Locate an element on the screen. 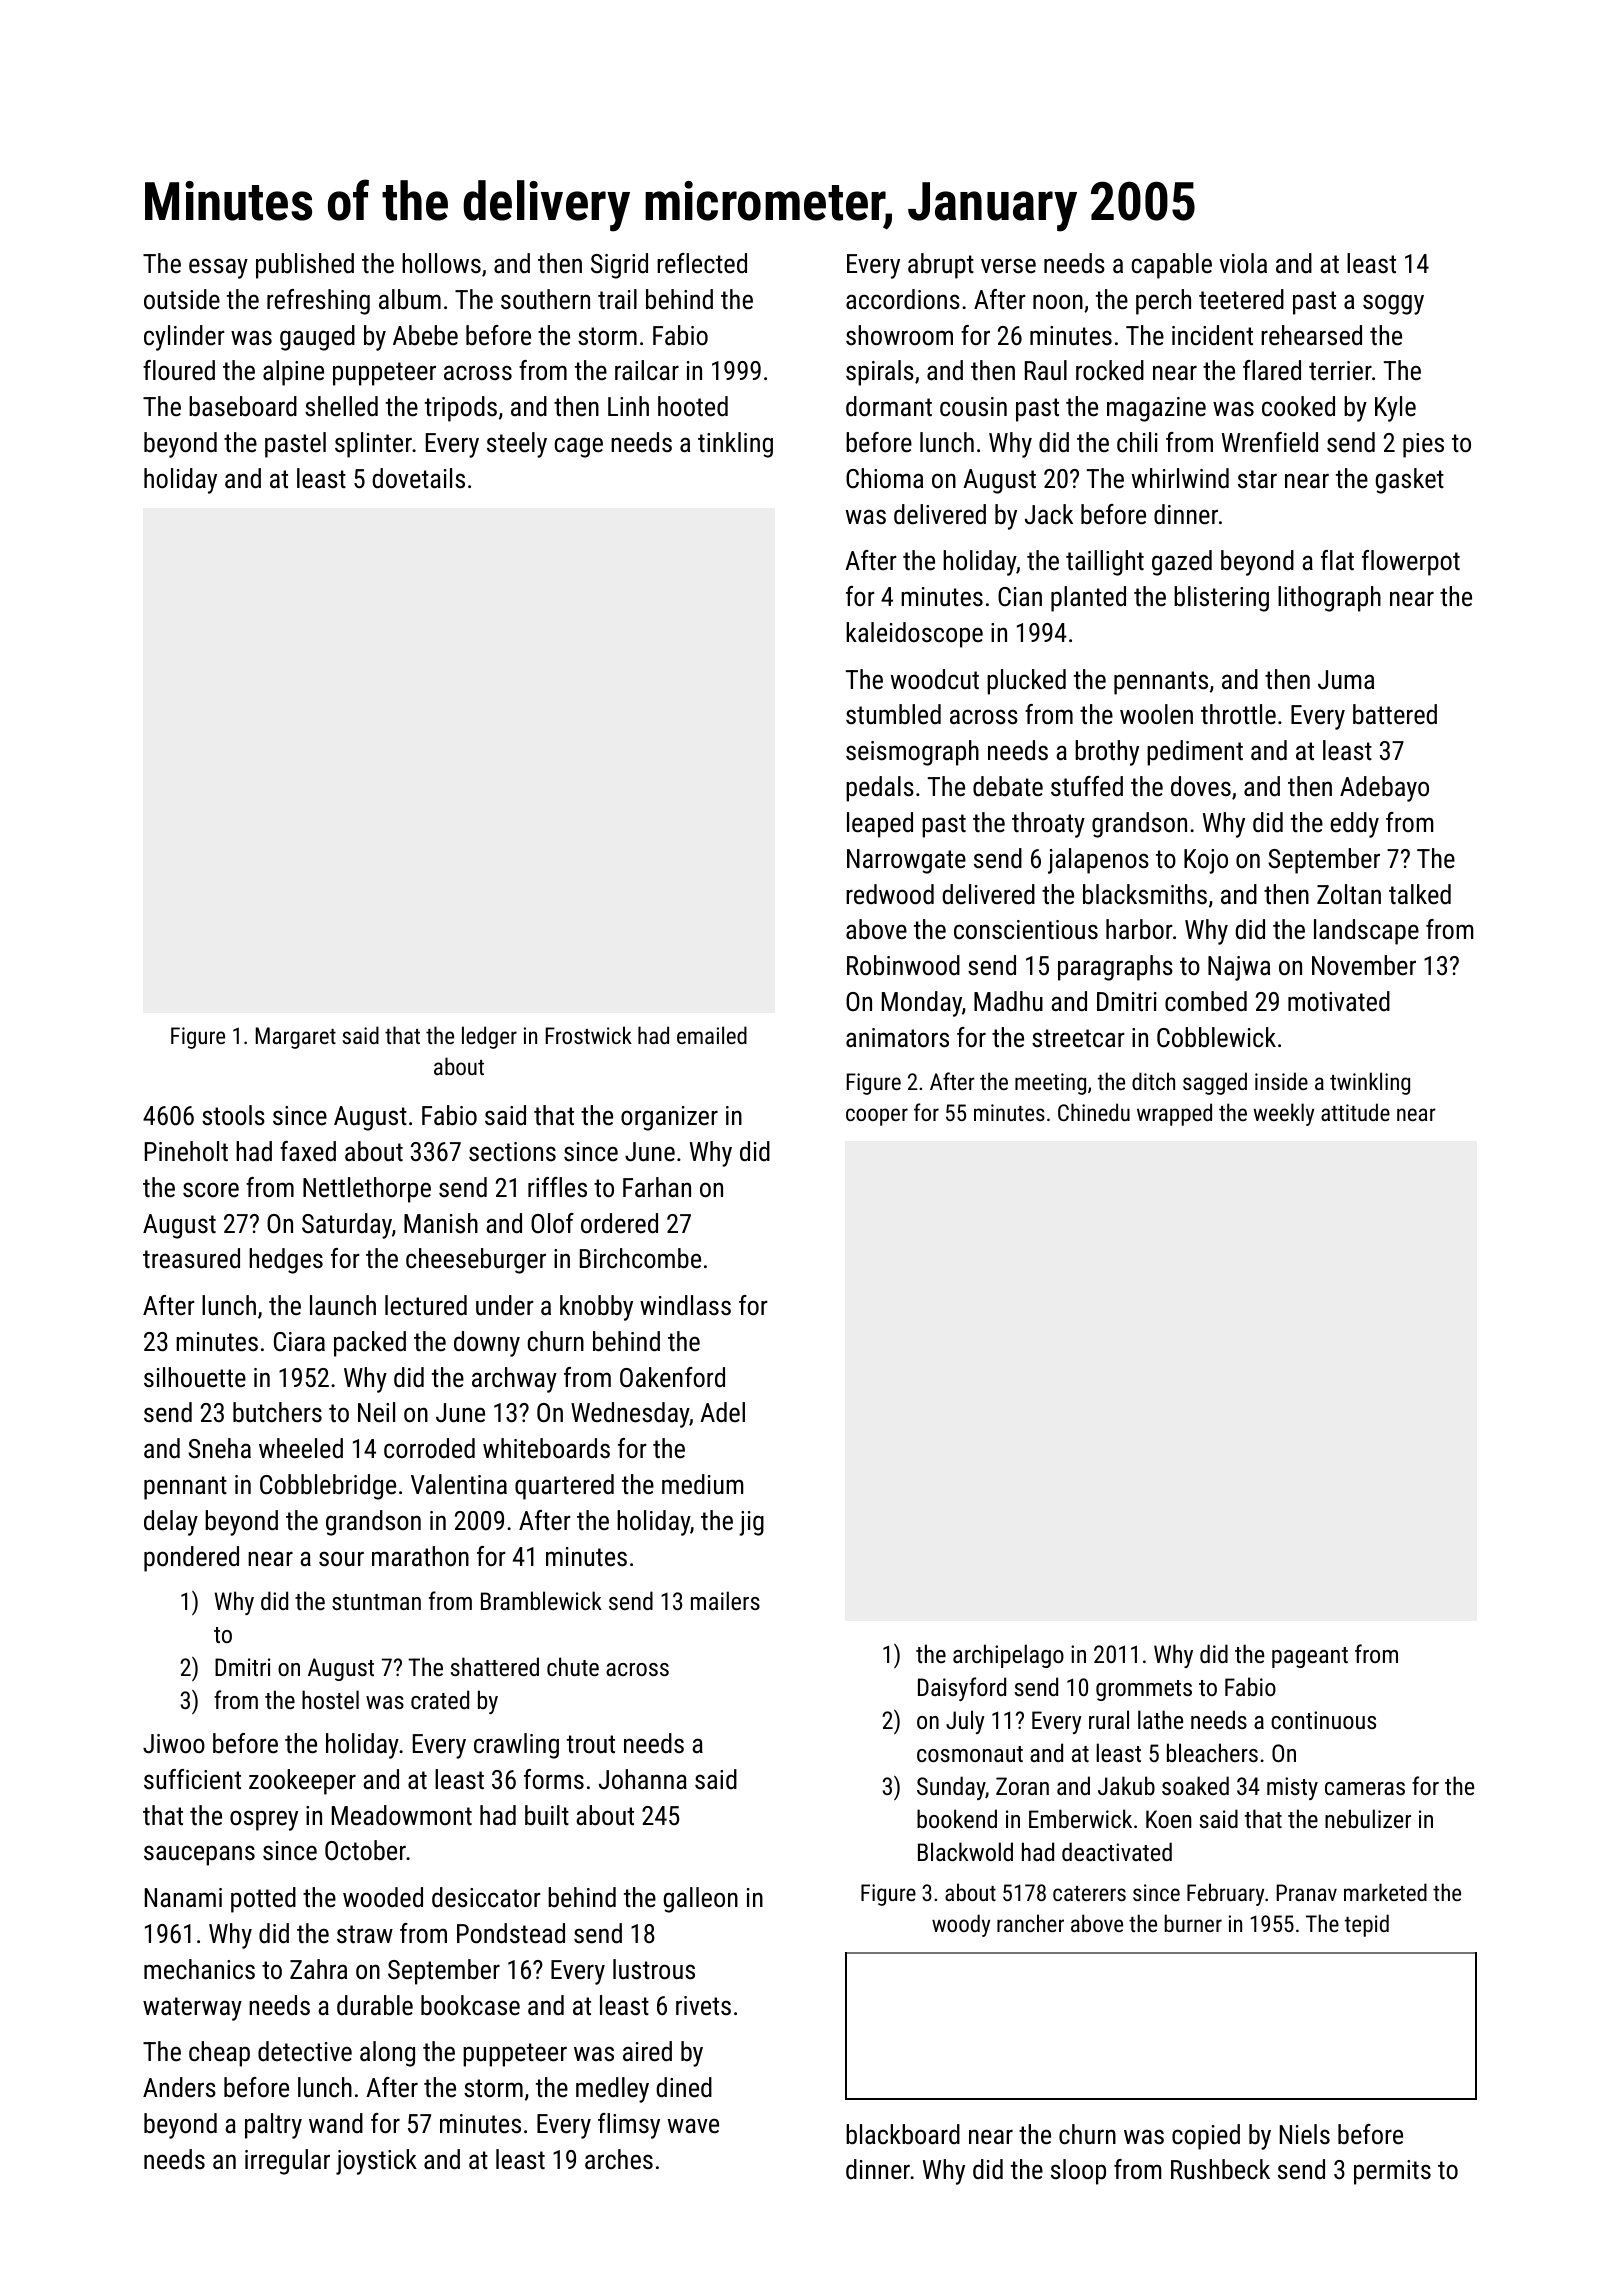 This screenshot has height=2292, width=1620. dovetails is located at coordinates (418, 478).
